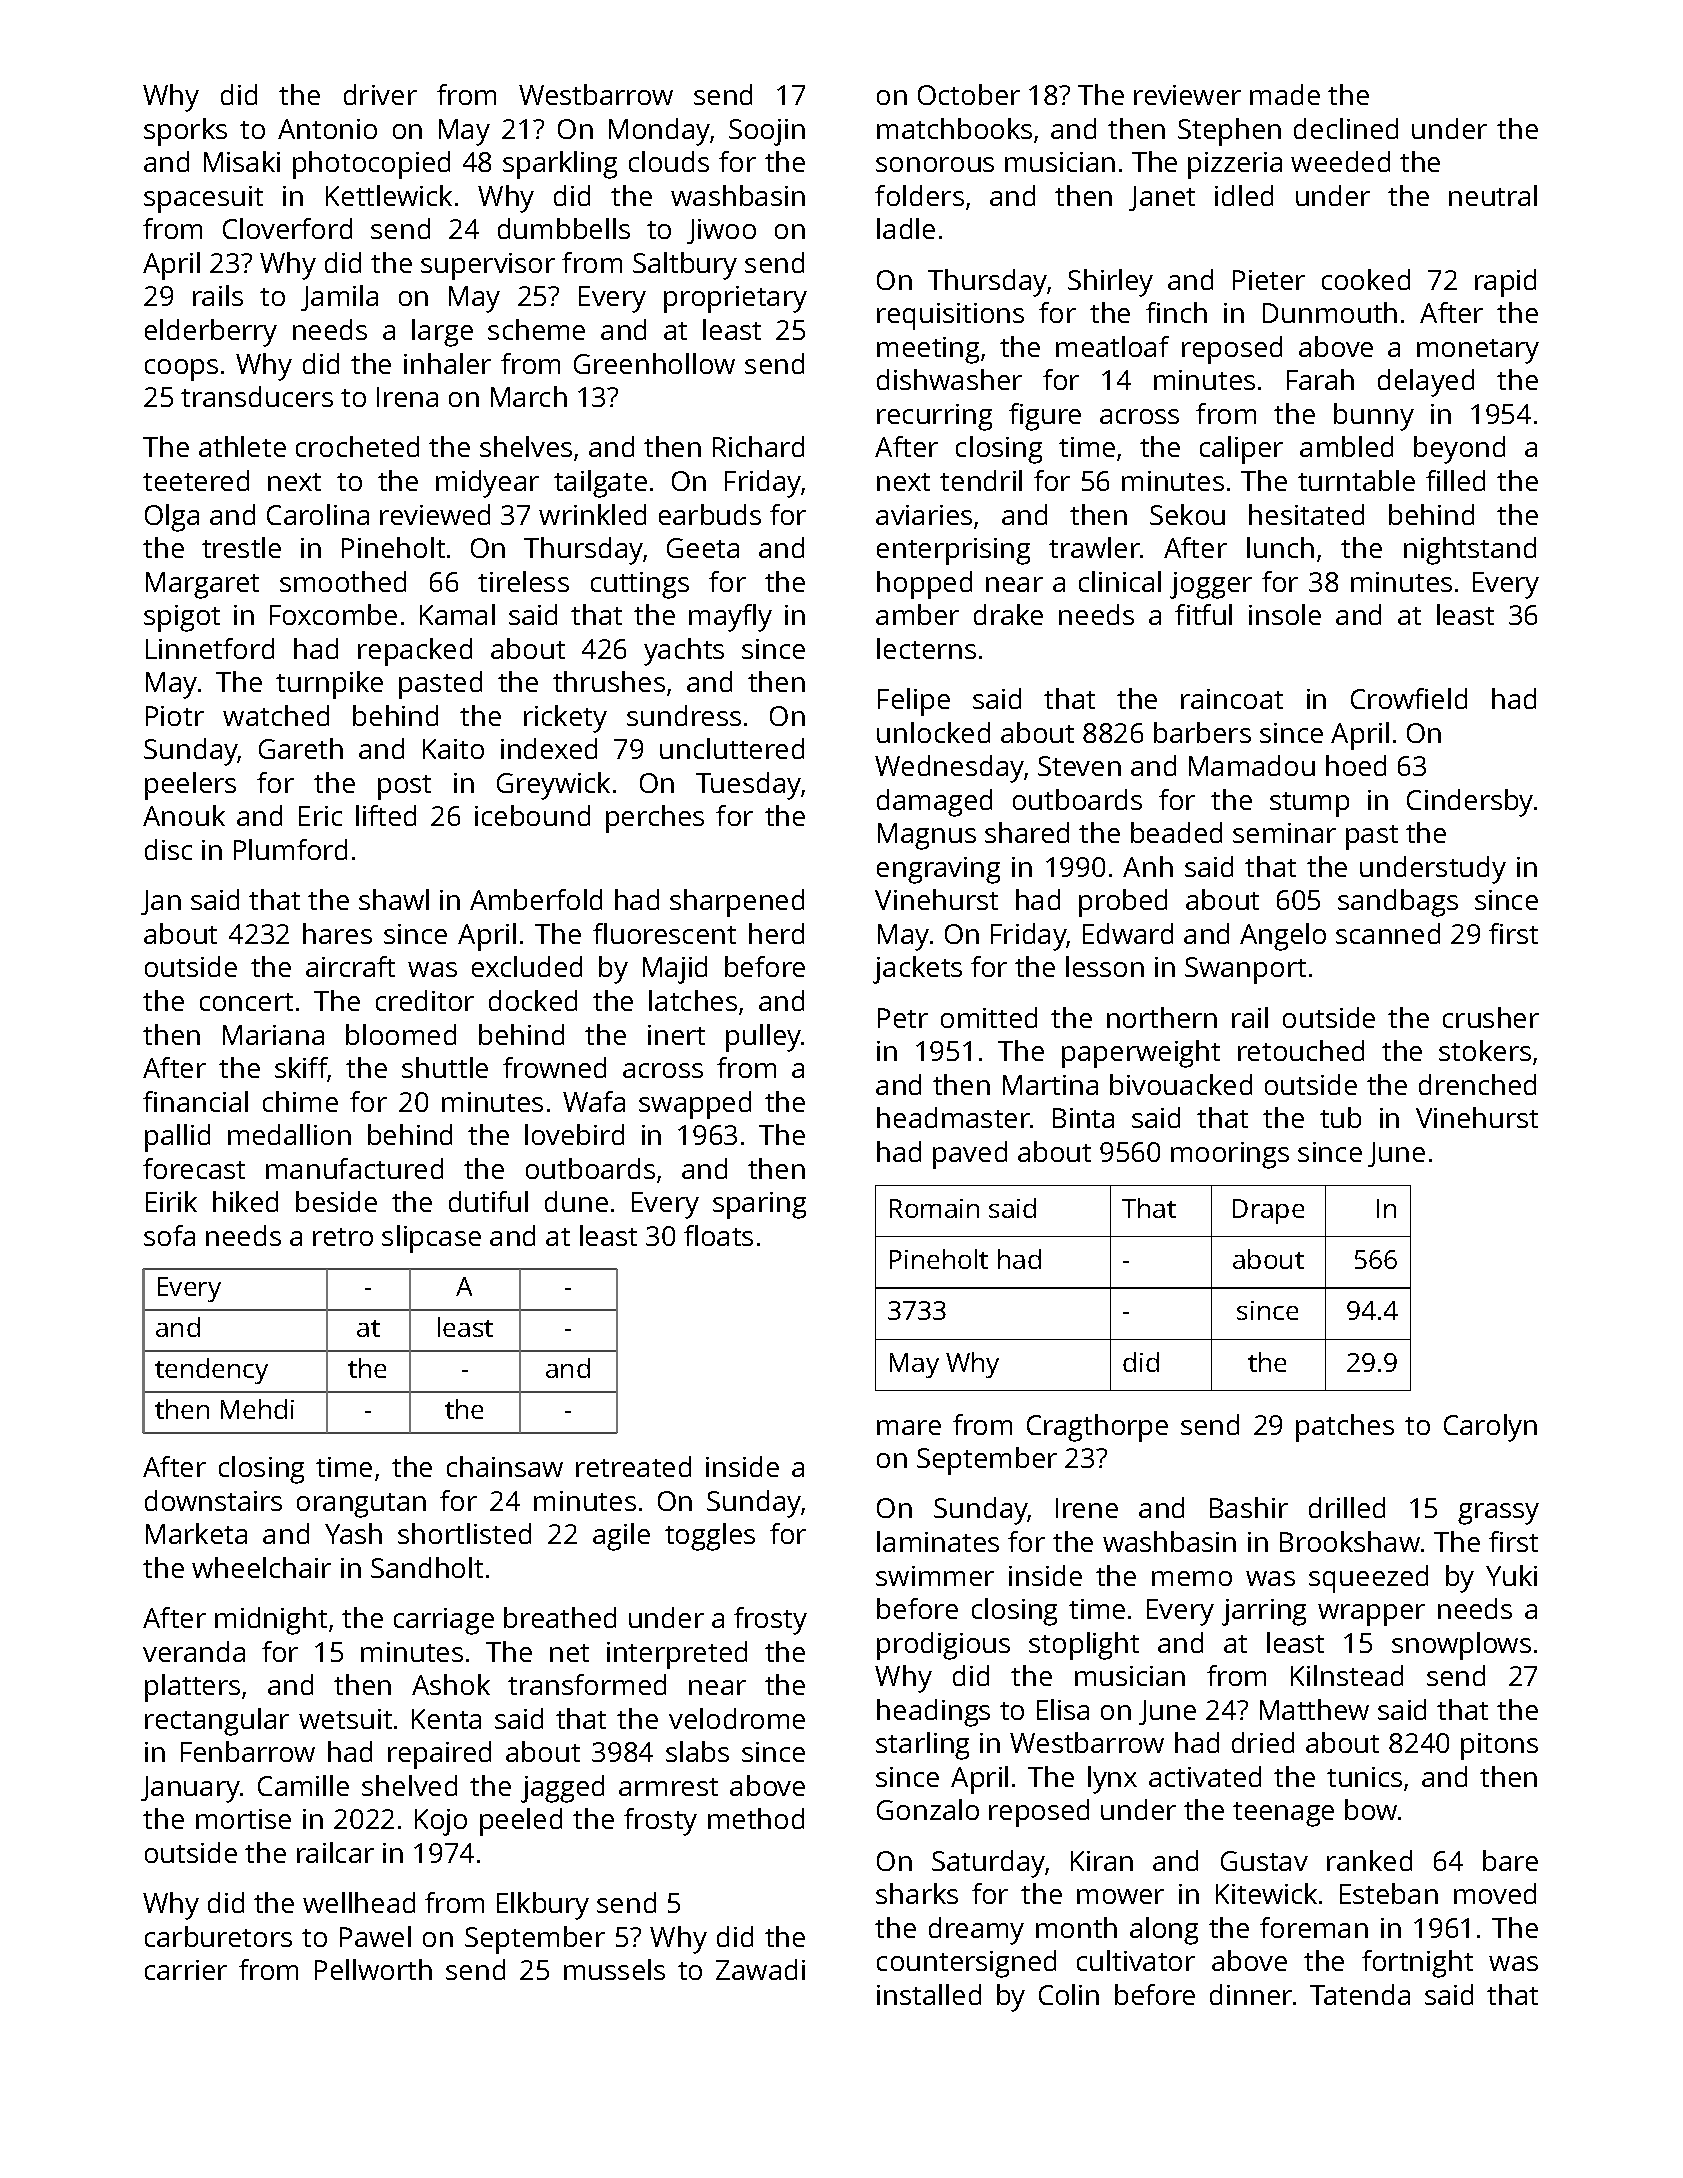  Describe the element at coordinates (1493, 195) in the page. I see `neutral` at that location.
